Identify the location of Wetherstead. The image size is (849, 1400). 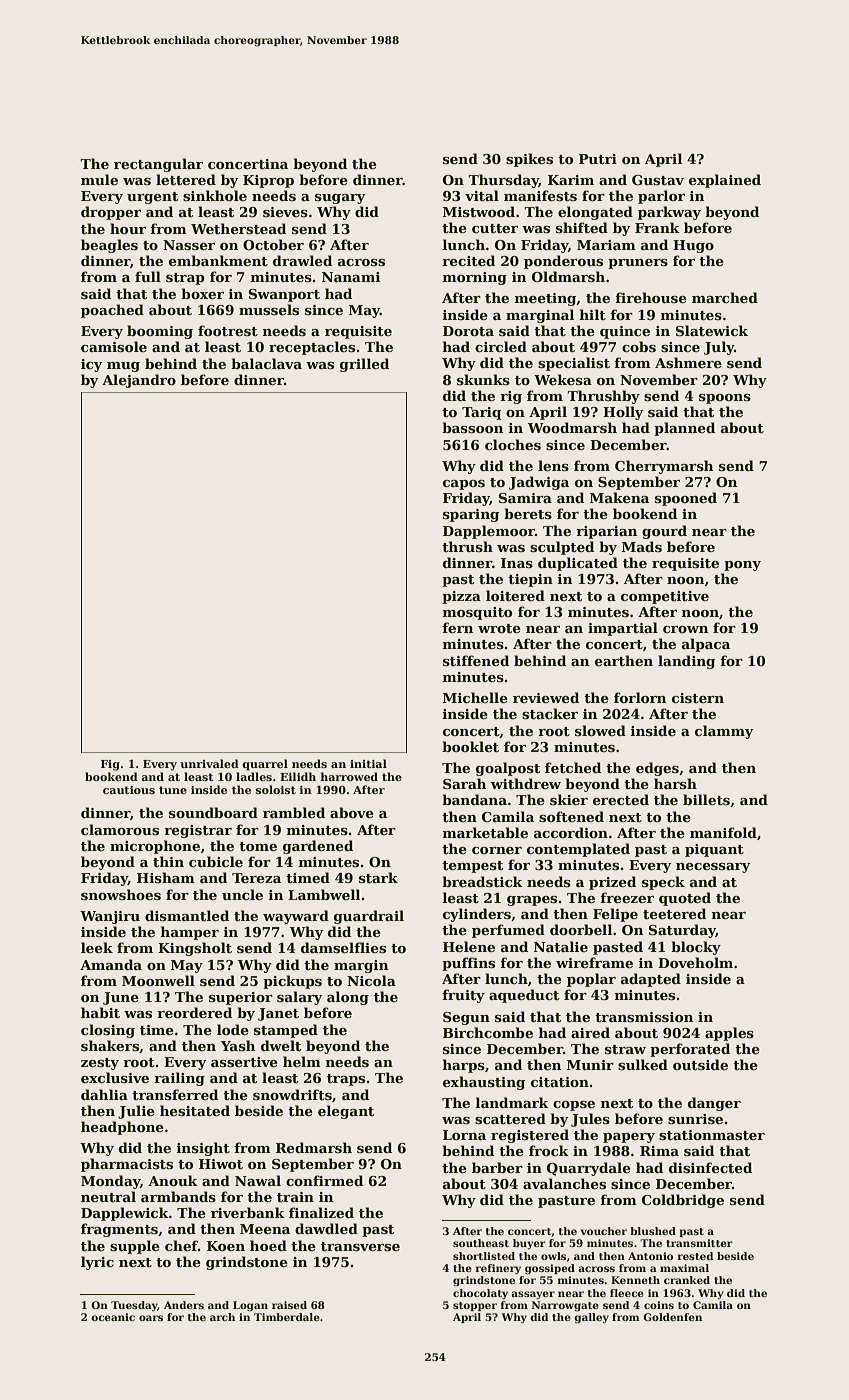
(238, 228).
